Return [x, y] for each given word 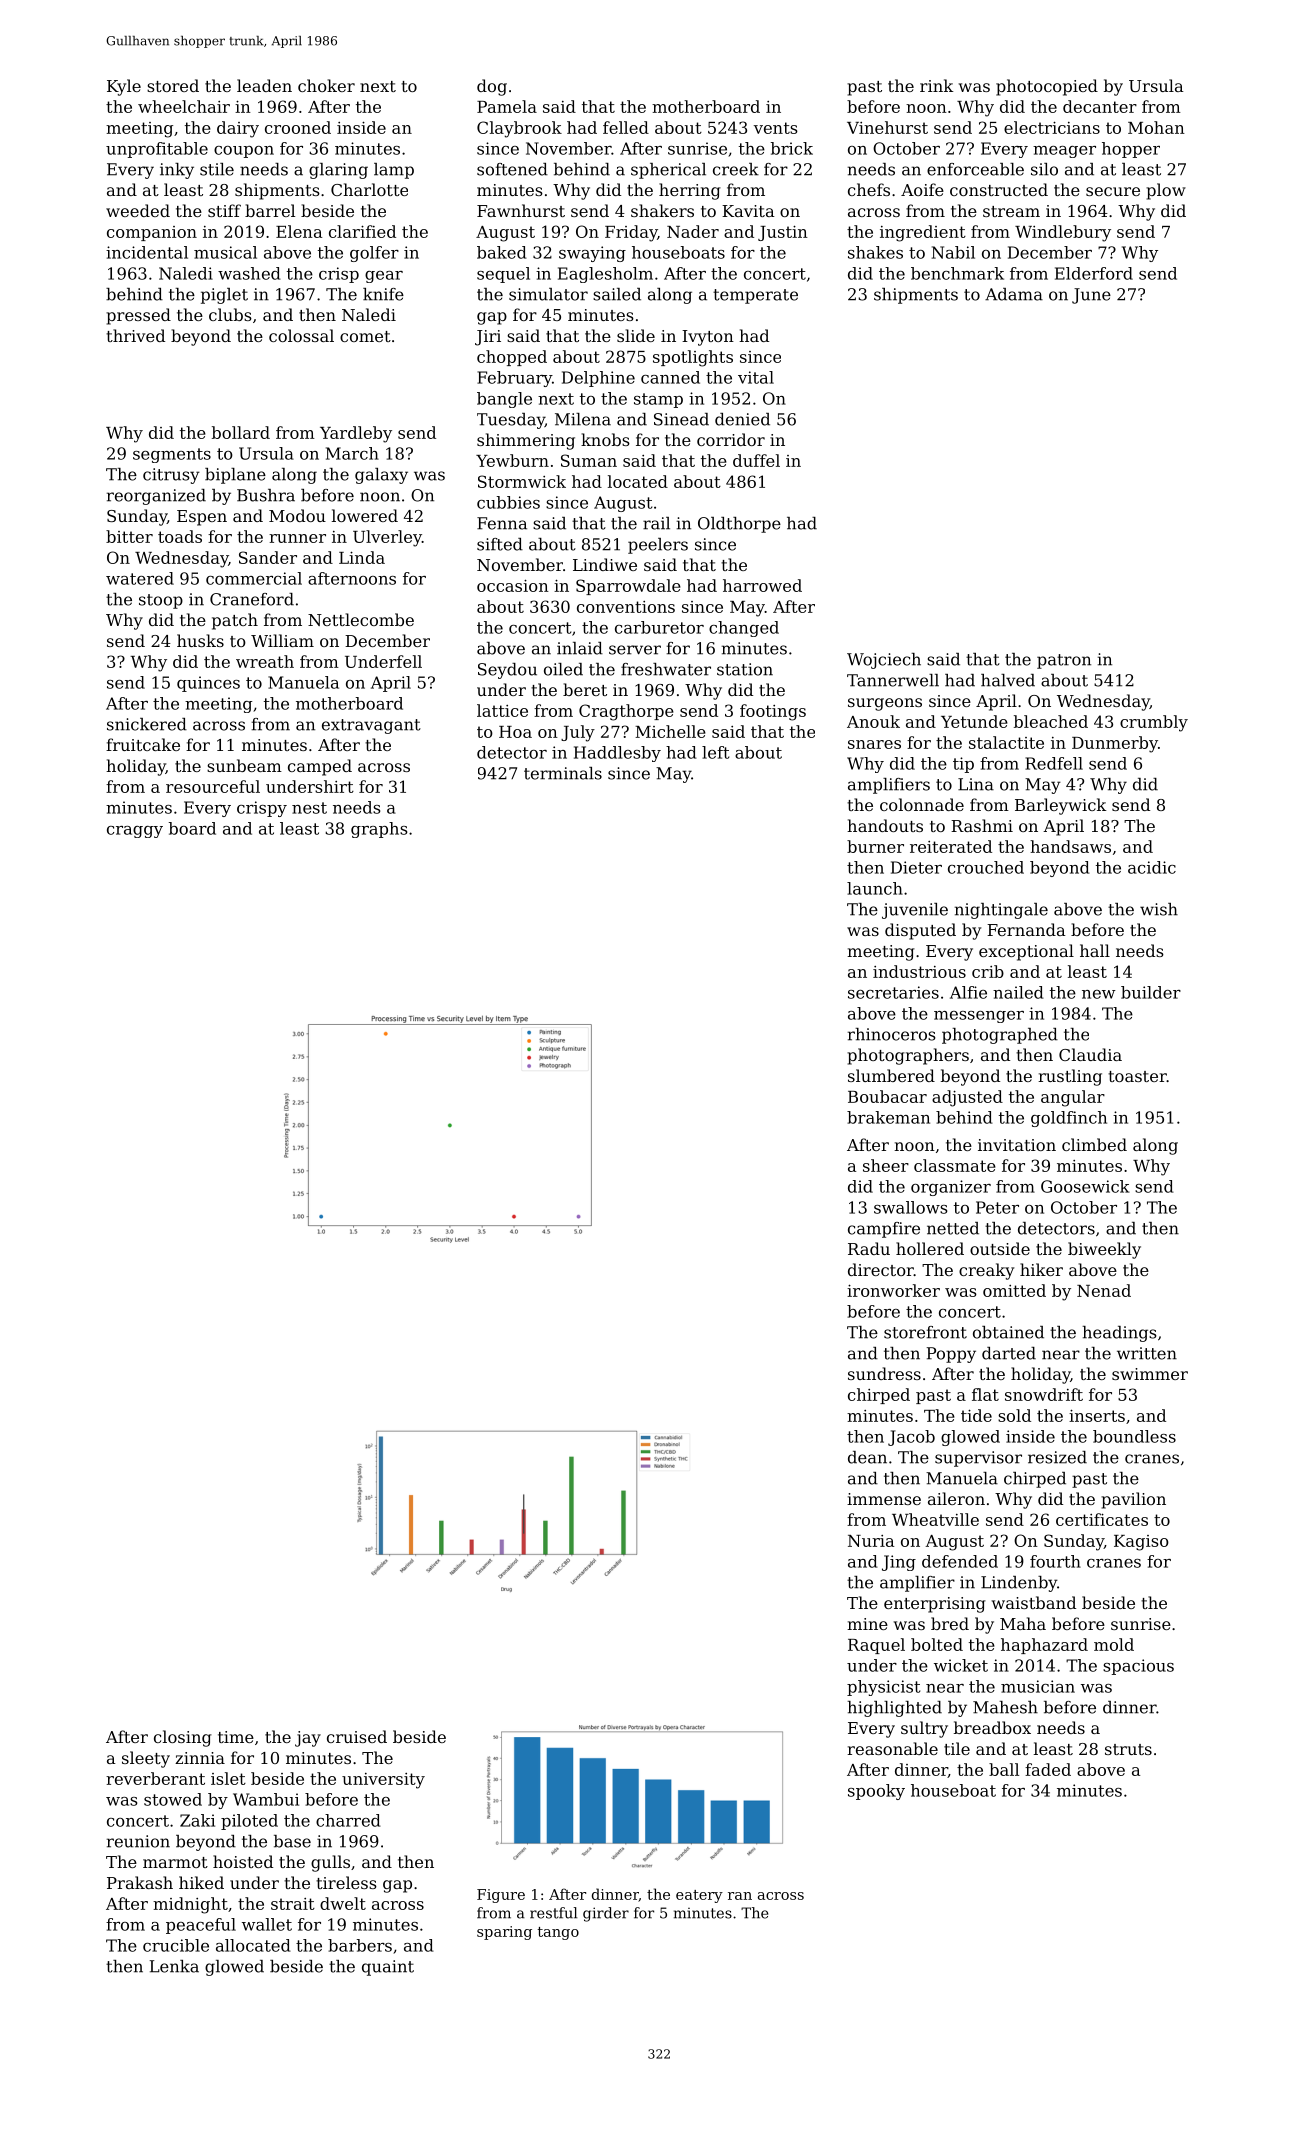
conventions [626, 607]
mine [867, 1624]
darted [1009, 1353]
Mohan [1156, 127]
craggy [135, 832]
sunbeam [244, 765]
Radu [869, 1248]
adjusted [967, 1098]
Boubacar [887, 1096]
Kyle [124, 87]
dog [492, 87]
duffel [756, 460]
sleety [146, 1759]
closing [183, 1738]
